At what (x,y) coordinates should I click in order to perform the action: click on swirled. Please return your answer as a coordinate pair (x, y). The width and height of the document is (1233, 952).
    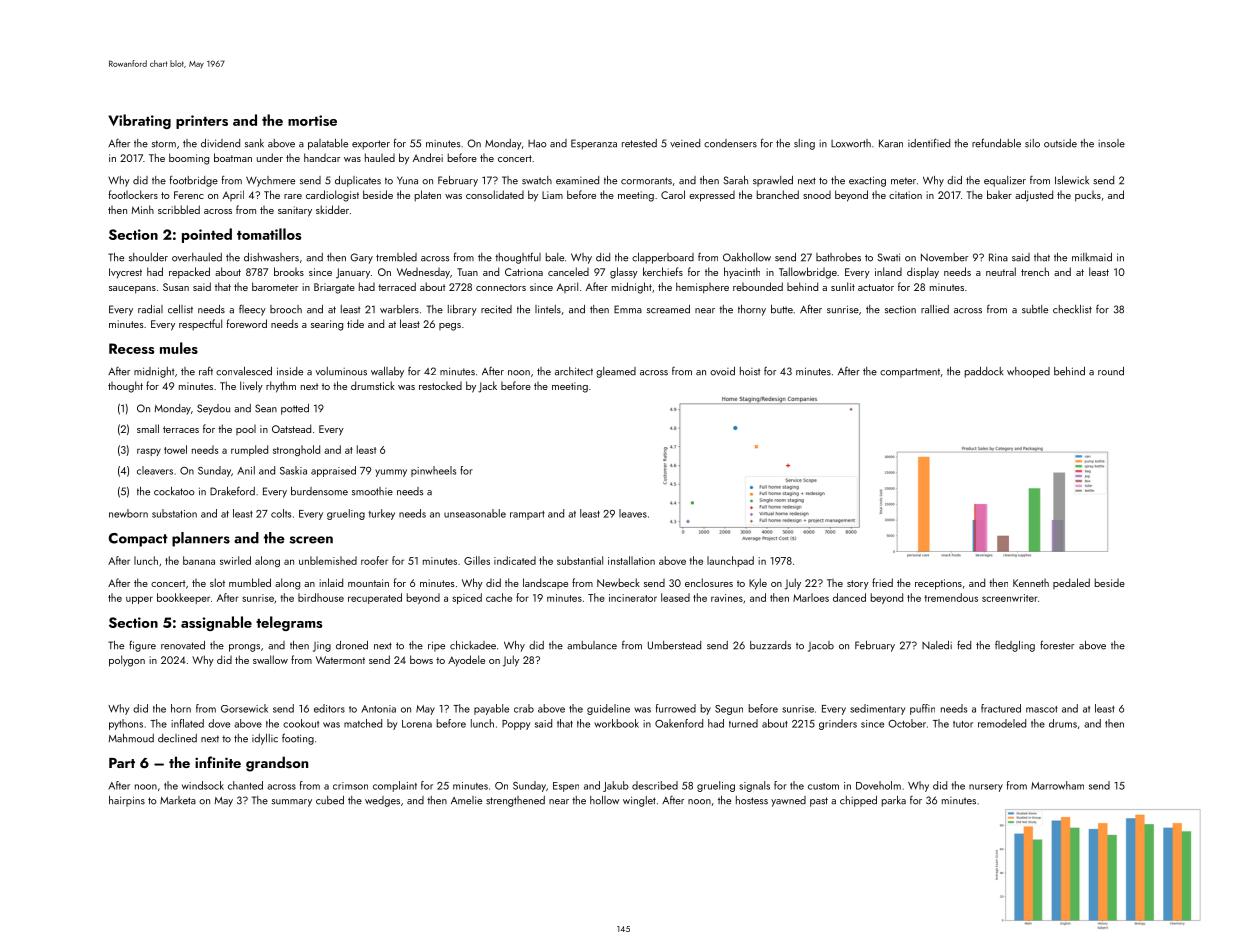
    Looking at the image, I should click on (235, 560).
